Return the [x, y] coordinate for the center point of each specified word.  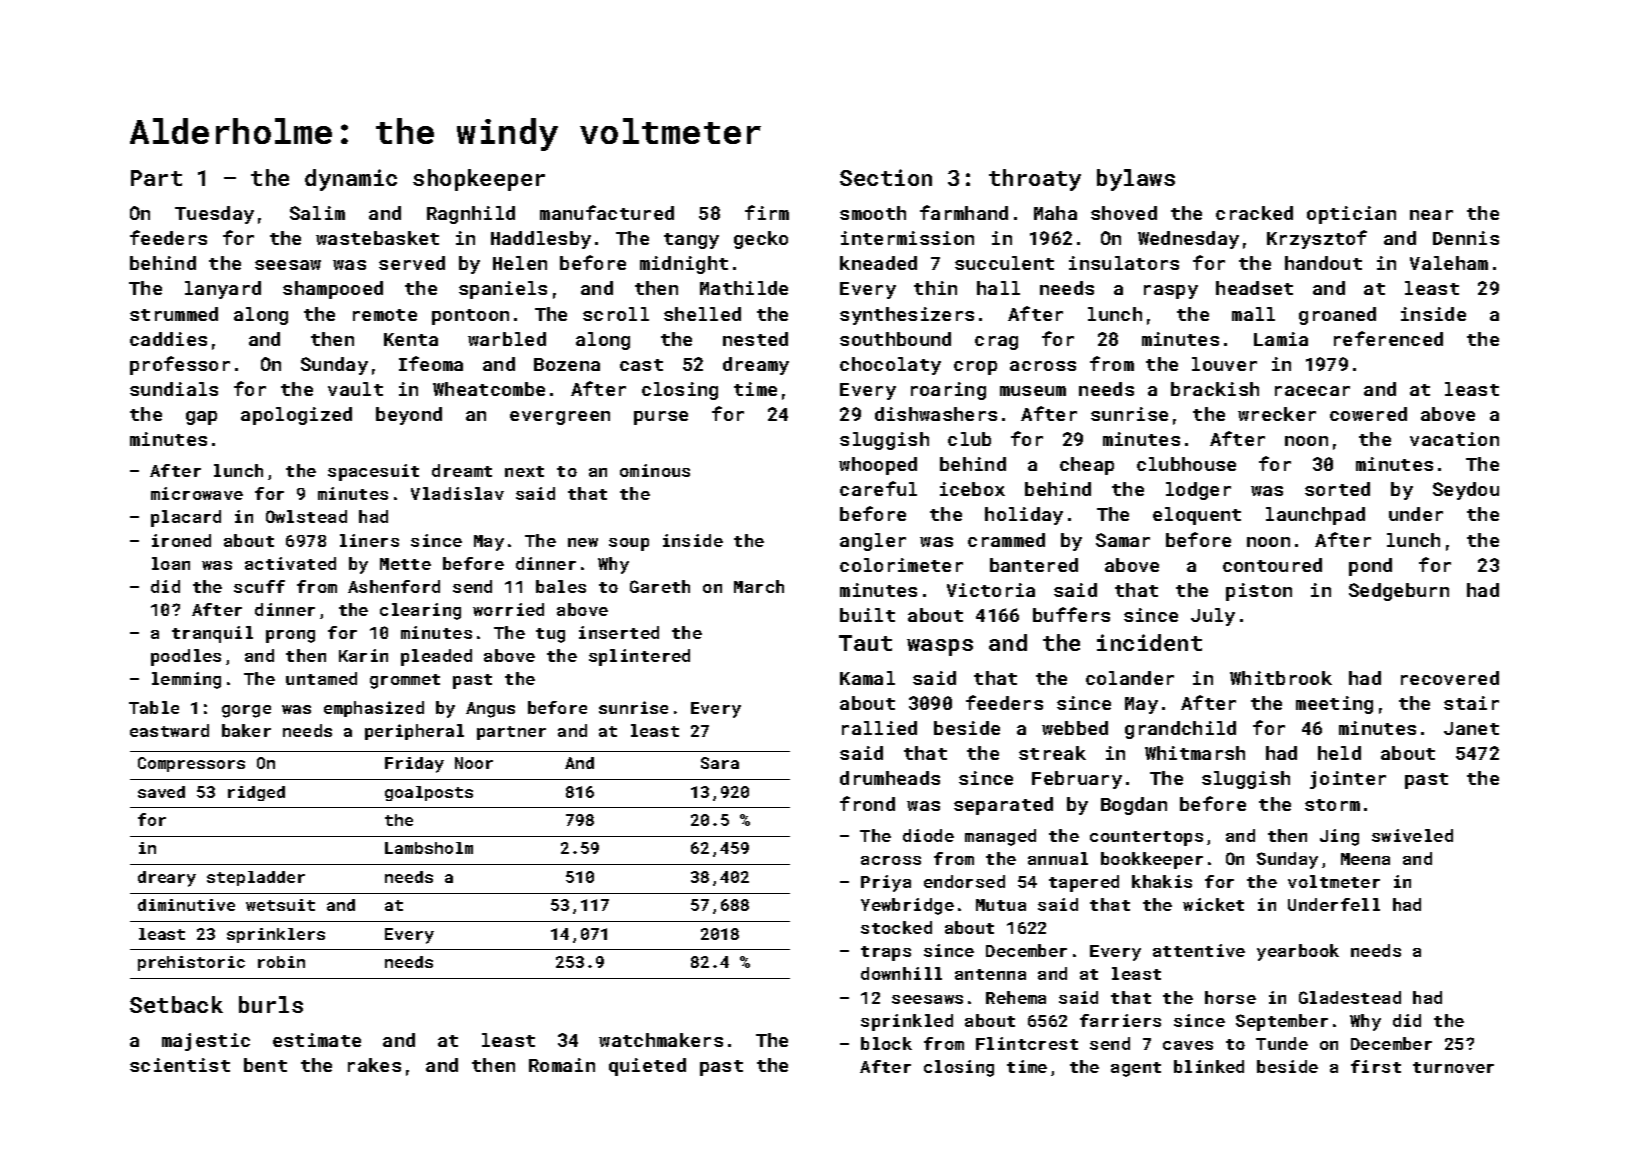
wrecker [1277, 414]
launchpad [1315, 516]
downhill [901, 973]
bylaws [1136, 180]
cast [641, 365]
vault [355, 389]
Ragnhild [471, 215]
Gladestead [1350, 997]
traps [886, 953]
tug [550, 635]
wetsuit [280, 905]
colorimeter [901, 565]
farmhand [964, 212]
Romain [562, 1065]
